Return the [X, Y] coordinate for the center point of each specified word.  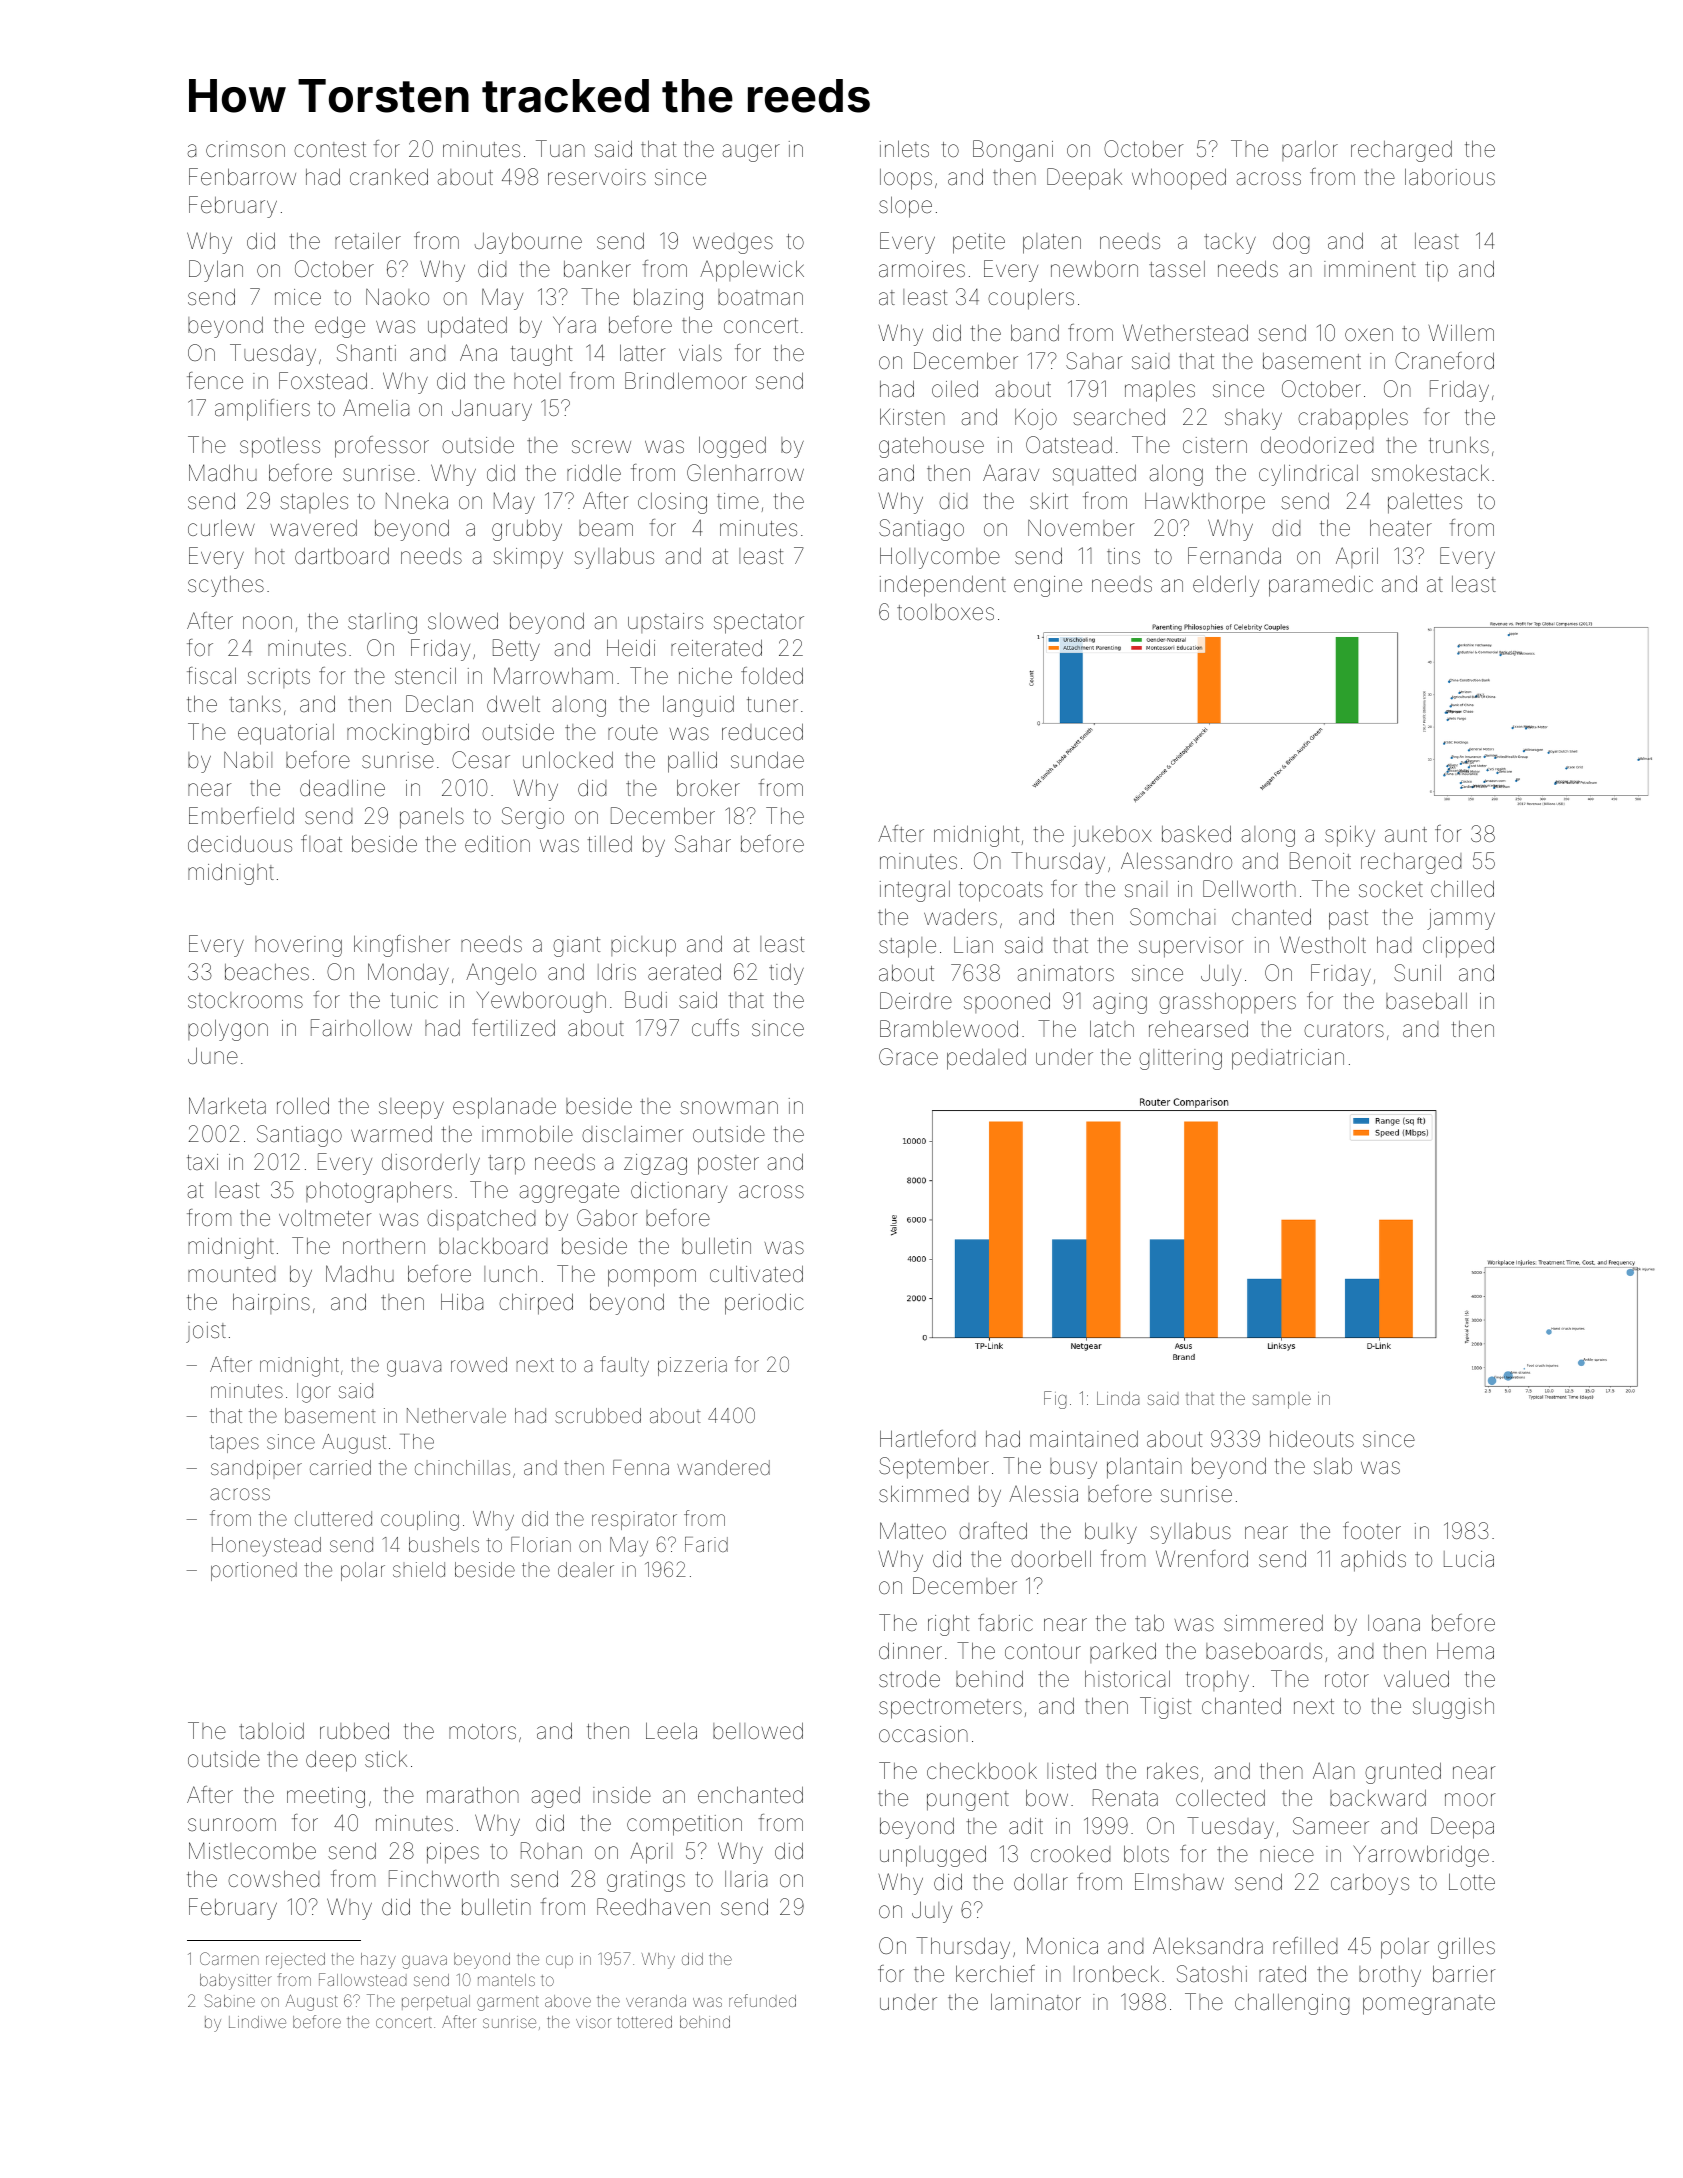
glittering [1180, 1059]
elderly [1226, 586]
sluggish [1453, 1708]
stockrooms [245, 1000]
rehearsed [1198, 1029]
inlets [904, 149]
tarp [506, 1165]
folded [772, 676]
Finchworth [444, 1878]
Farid [706, 1544]
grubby [527, 530]
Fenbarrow [242, 177]
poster [728, 1165]
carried [340, 1467]
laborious [1450, 177]
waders [960, 917]
